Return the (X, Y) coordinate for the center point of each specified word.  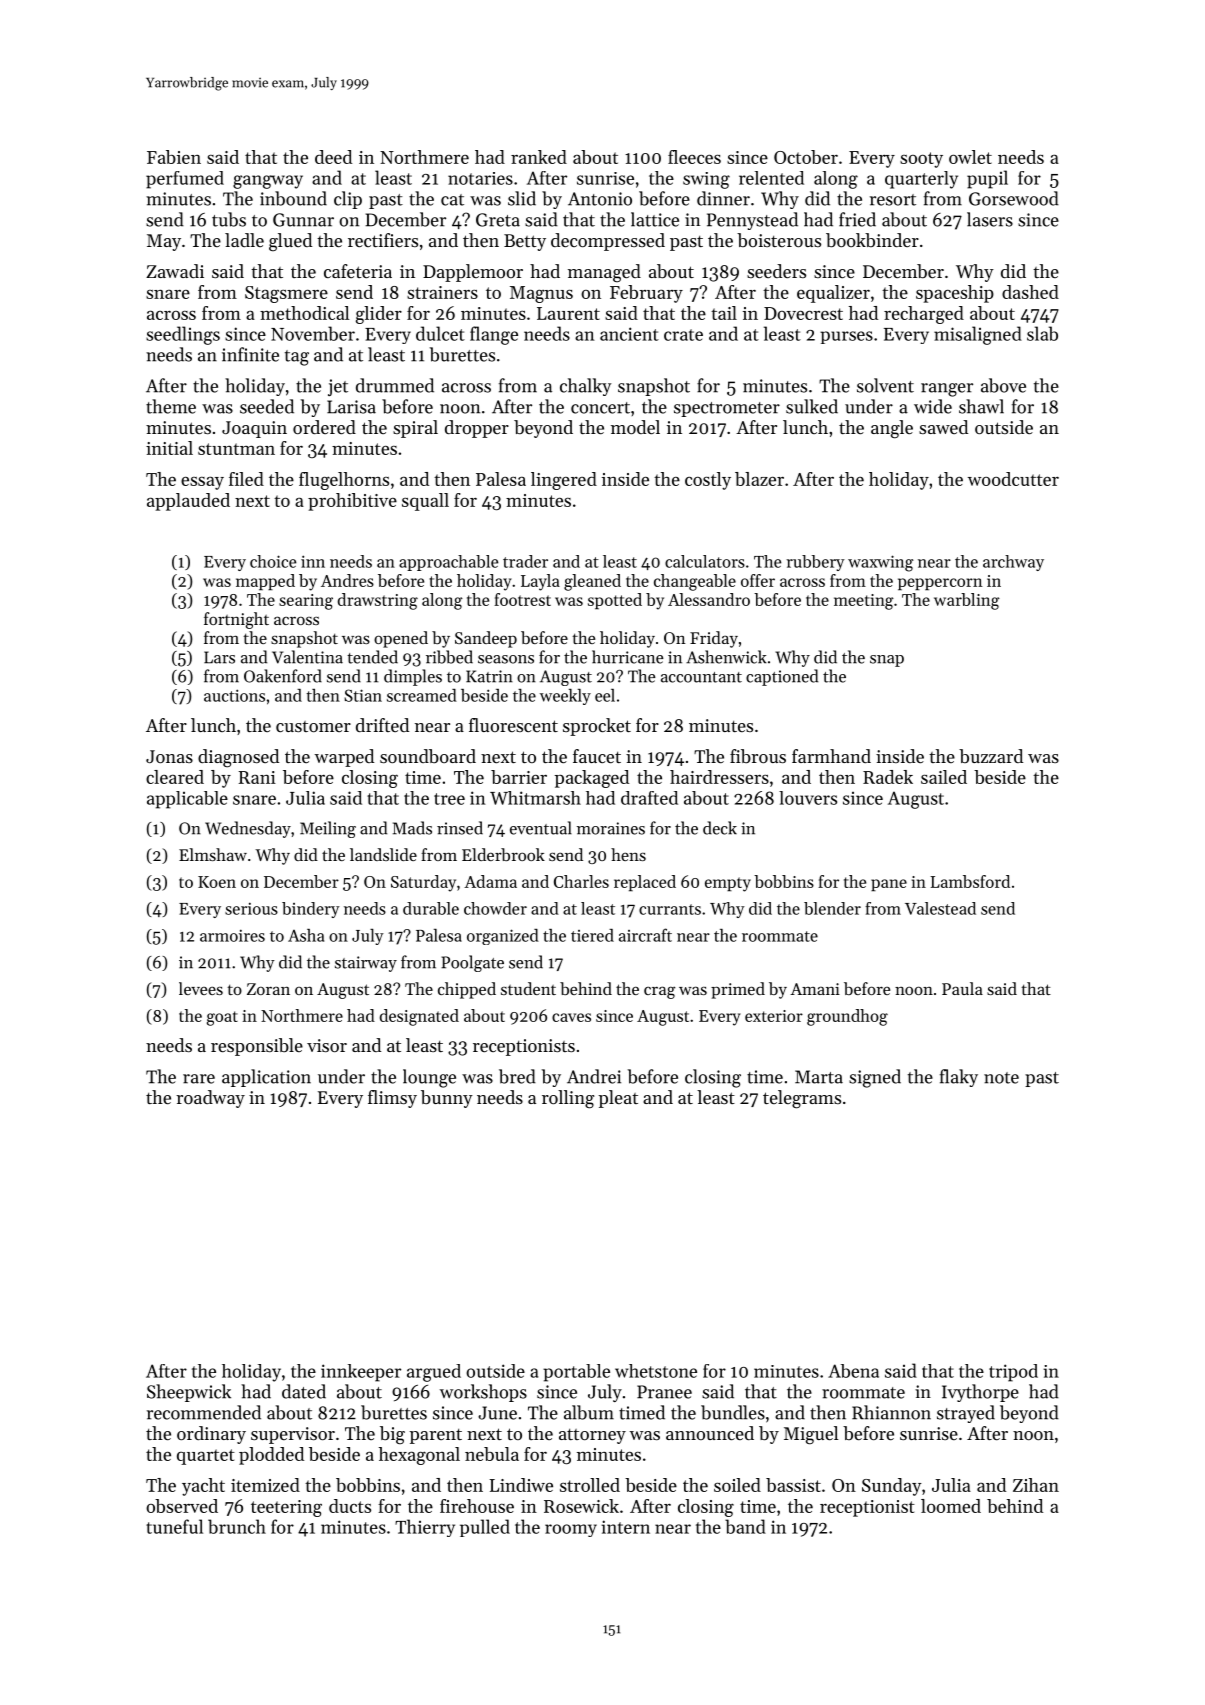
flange (494, 335)
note (1001, 1078)
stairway (366, 964)
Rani (257, 777)
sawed (943, 427)
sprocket (597, 727)
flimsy (392, 1099)
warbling (967, 601)
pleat (618, 1099)
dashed (1030, 292)
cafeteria (358, 271)
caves (571, 1017)
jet (338, 387)
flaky (959, 1078)
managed (604, 273)
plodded (271, 1456)
